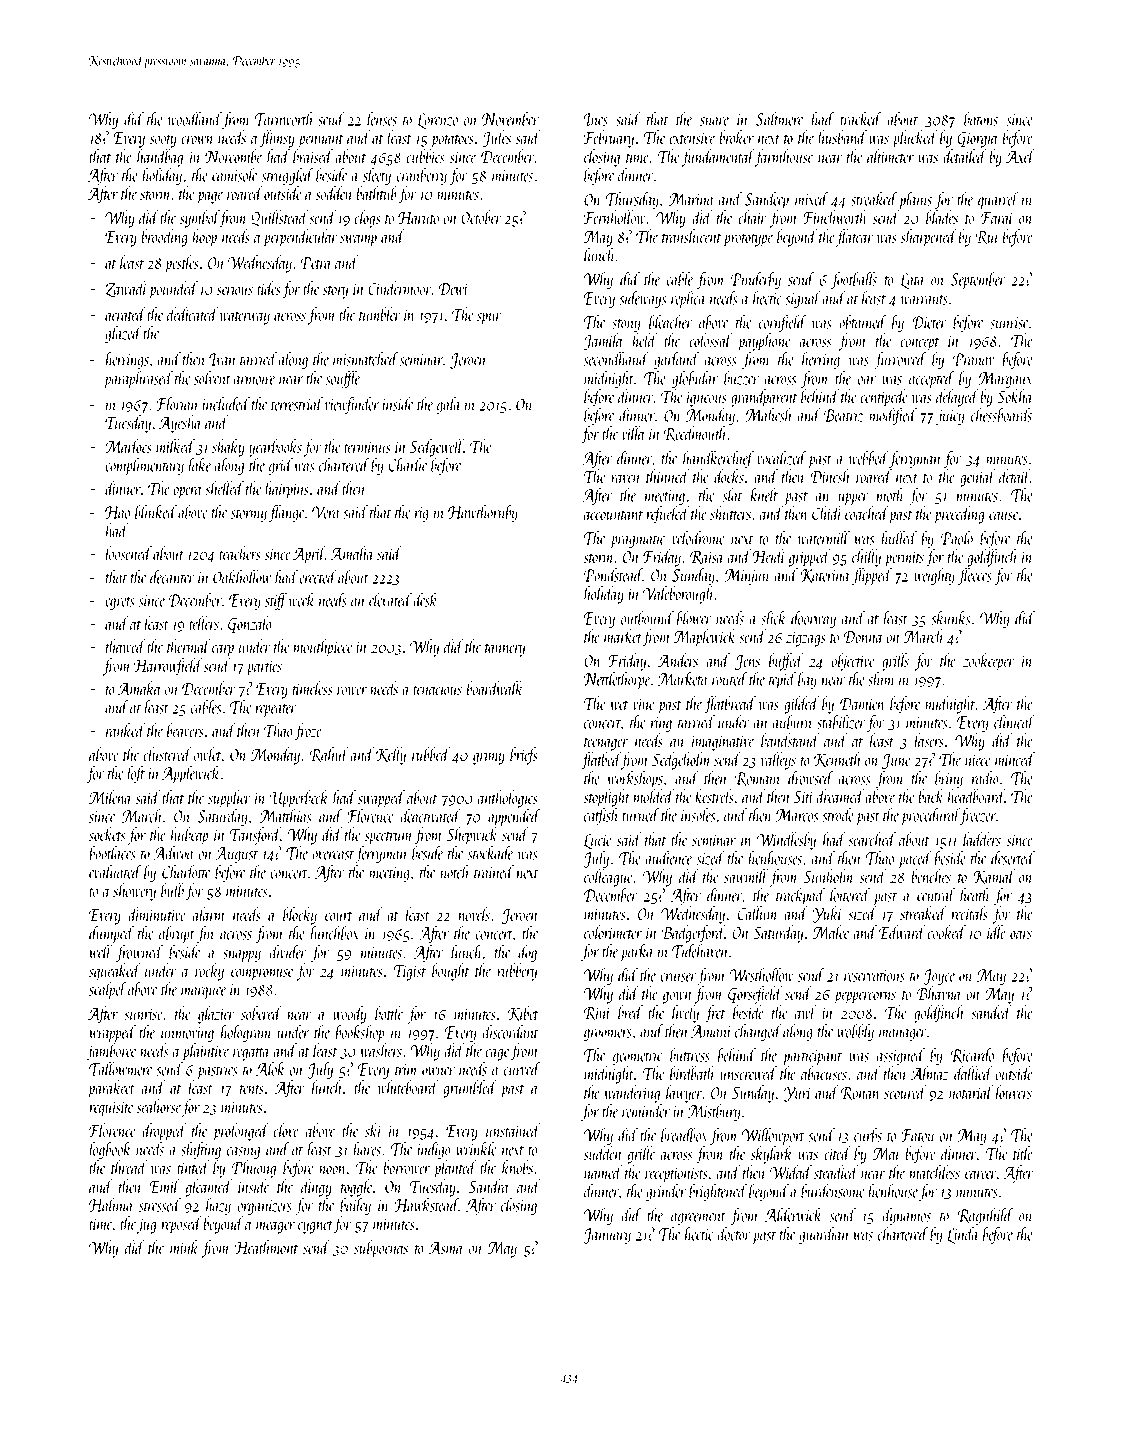  Describe the element at coordinates (691, 236) in the document. I see `translucent` at that location.
